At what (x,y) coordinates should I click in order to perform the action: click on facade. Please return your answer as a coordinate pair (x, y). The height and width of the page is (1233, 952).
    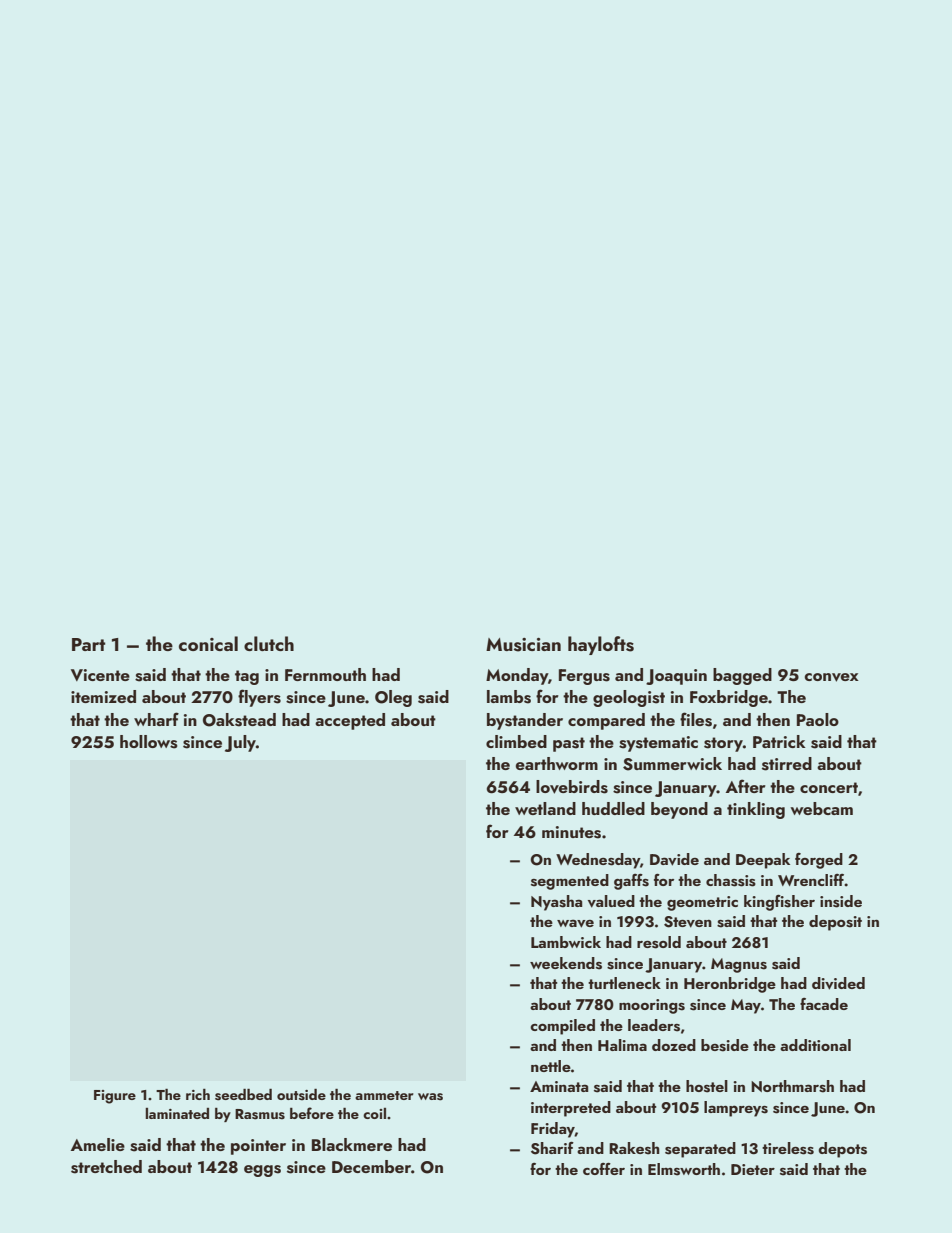
    Looking at the image, I should click on (824, 1004).
